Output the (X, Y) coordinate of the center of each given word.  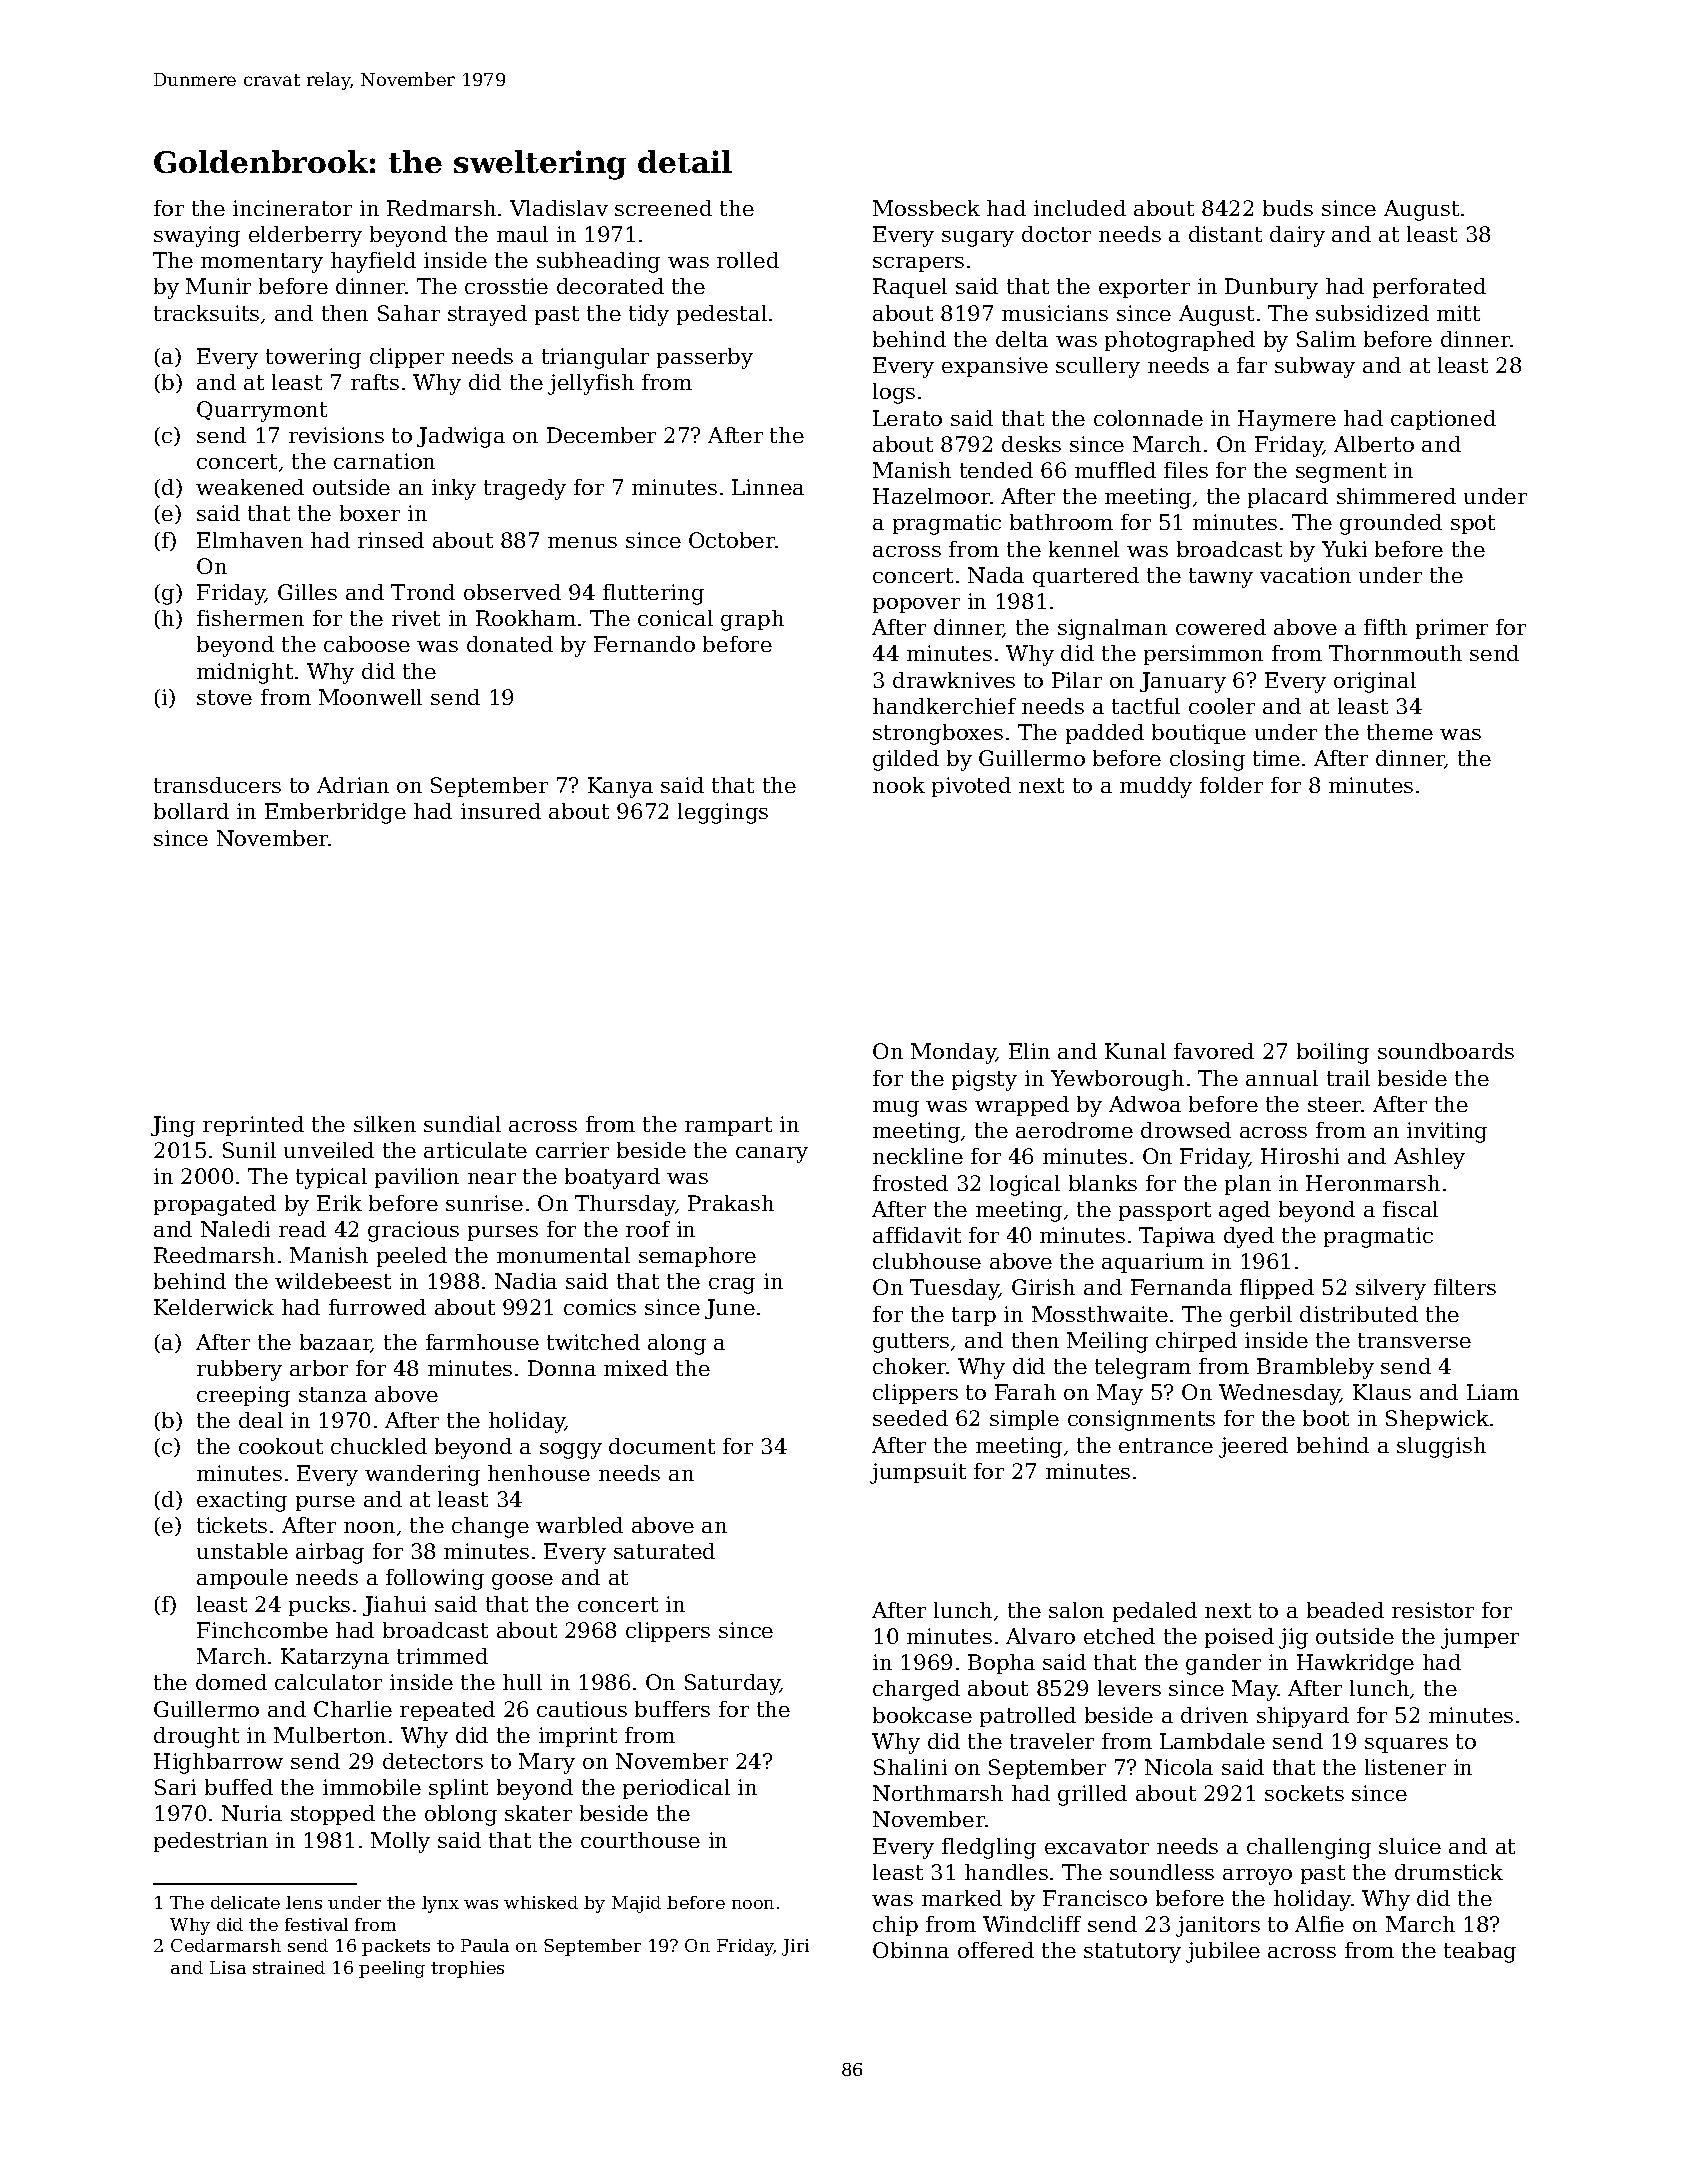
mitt (1458, 313)
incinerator (292, 208)
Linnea (768, 487)
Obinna (911, 1950)
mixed (636, 1368)
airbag (330, 1553)
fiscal (1410, 1209)
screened (663, 208)
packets (396, 1947)
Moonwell (370, 697)
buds (1288, 208)
